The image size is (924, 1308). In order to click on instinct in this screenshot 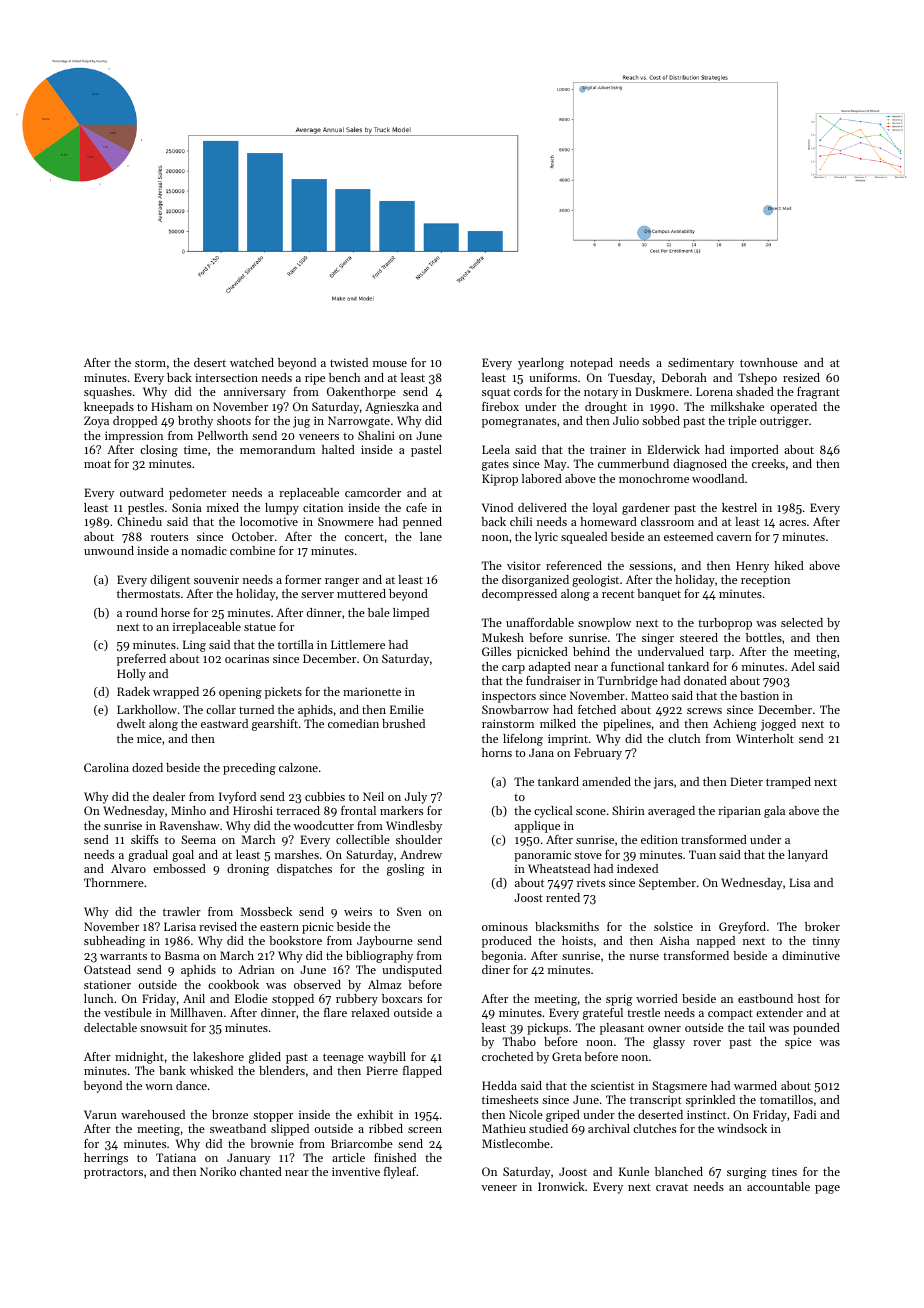, I will do `click(706, 1114)`.
